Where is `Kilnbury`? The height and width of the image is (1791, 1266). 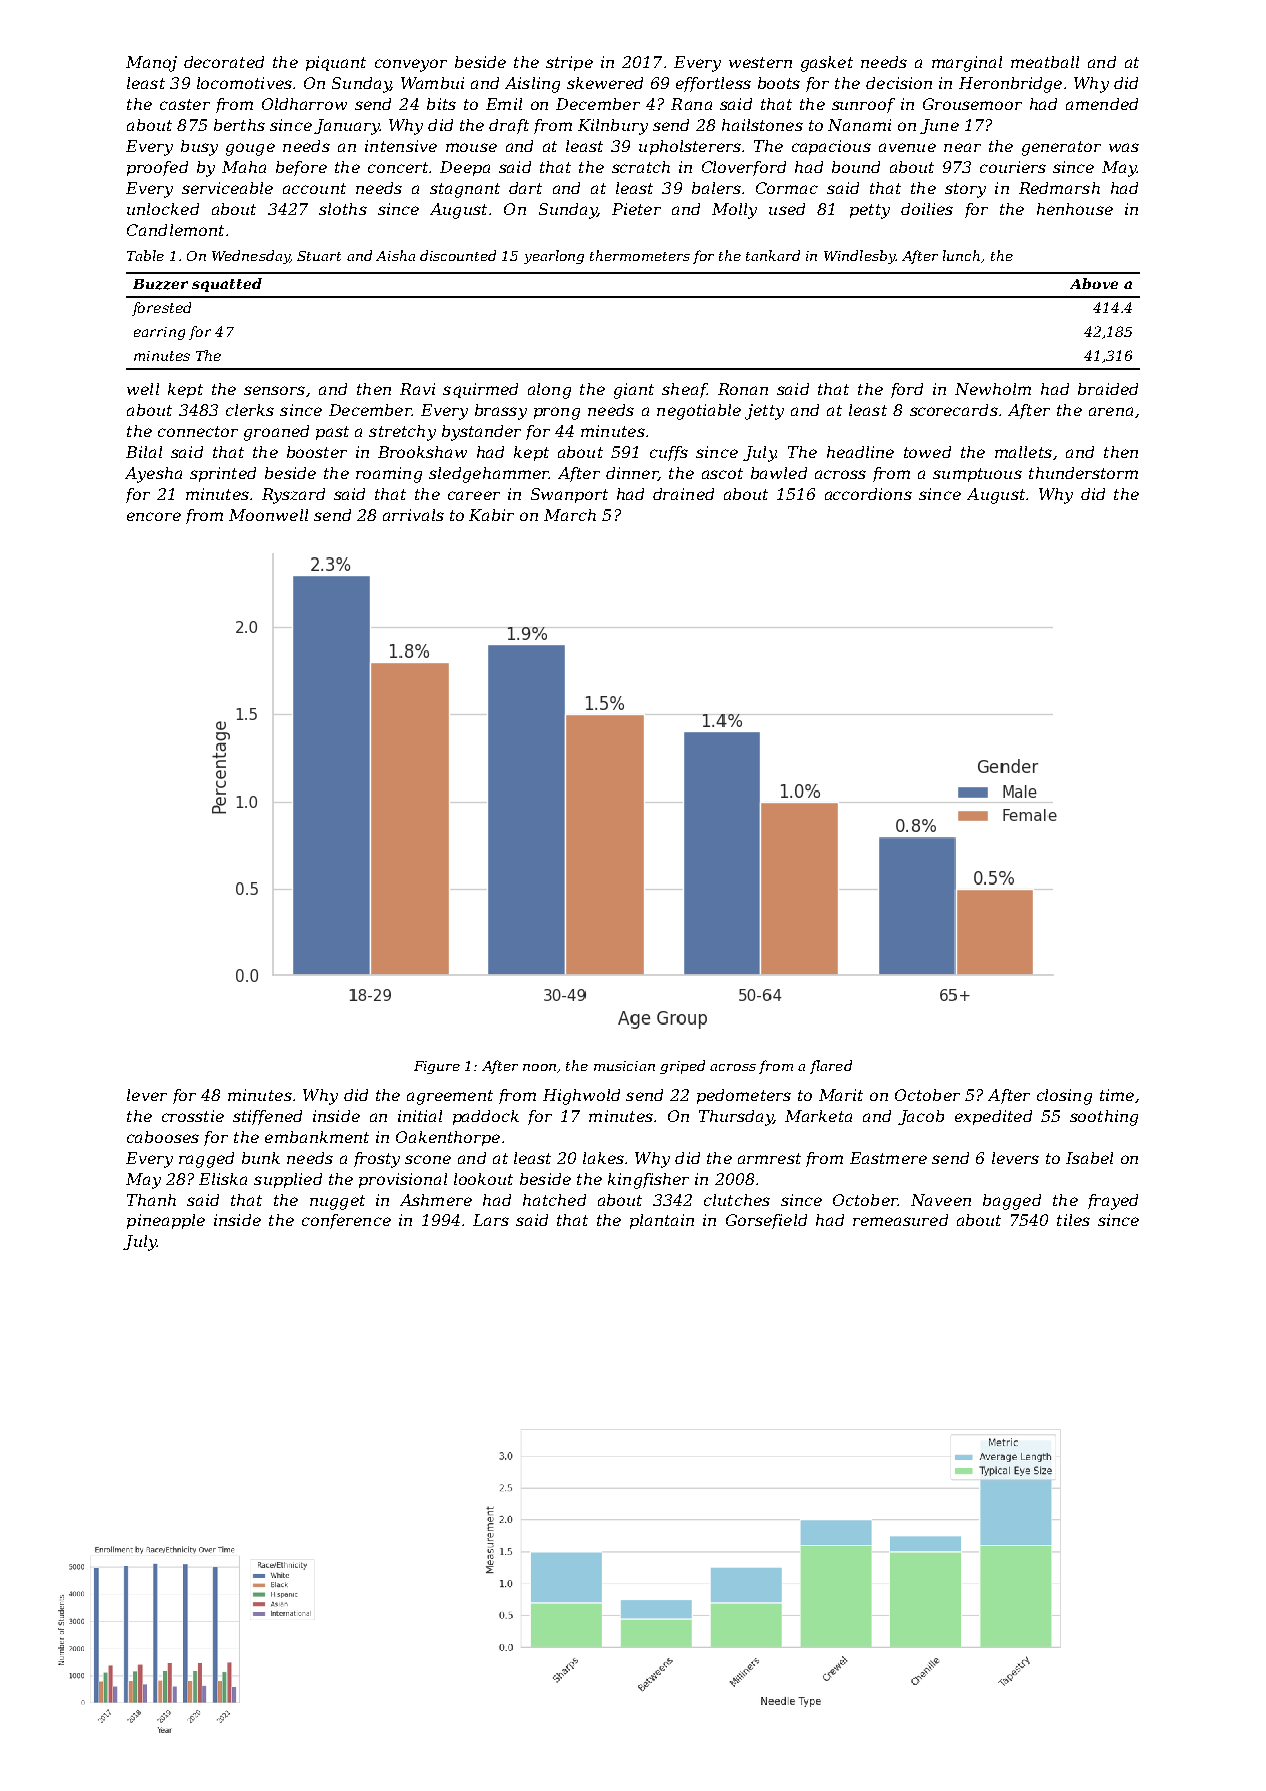
Kilnbury is located at coordinates (613, 127).
